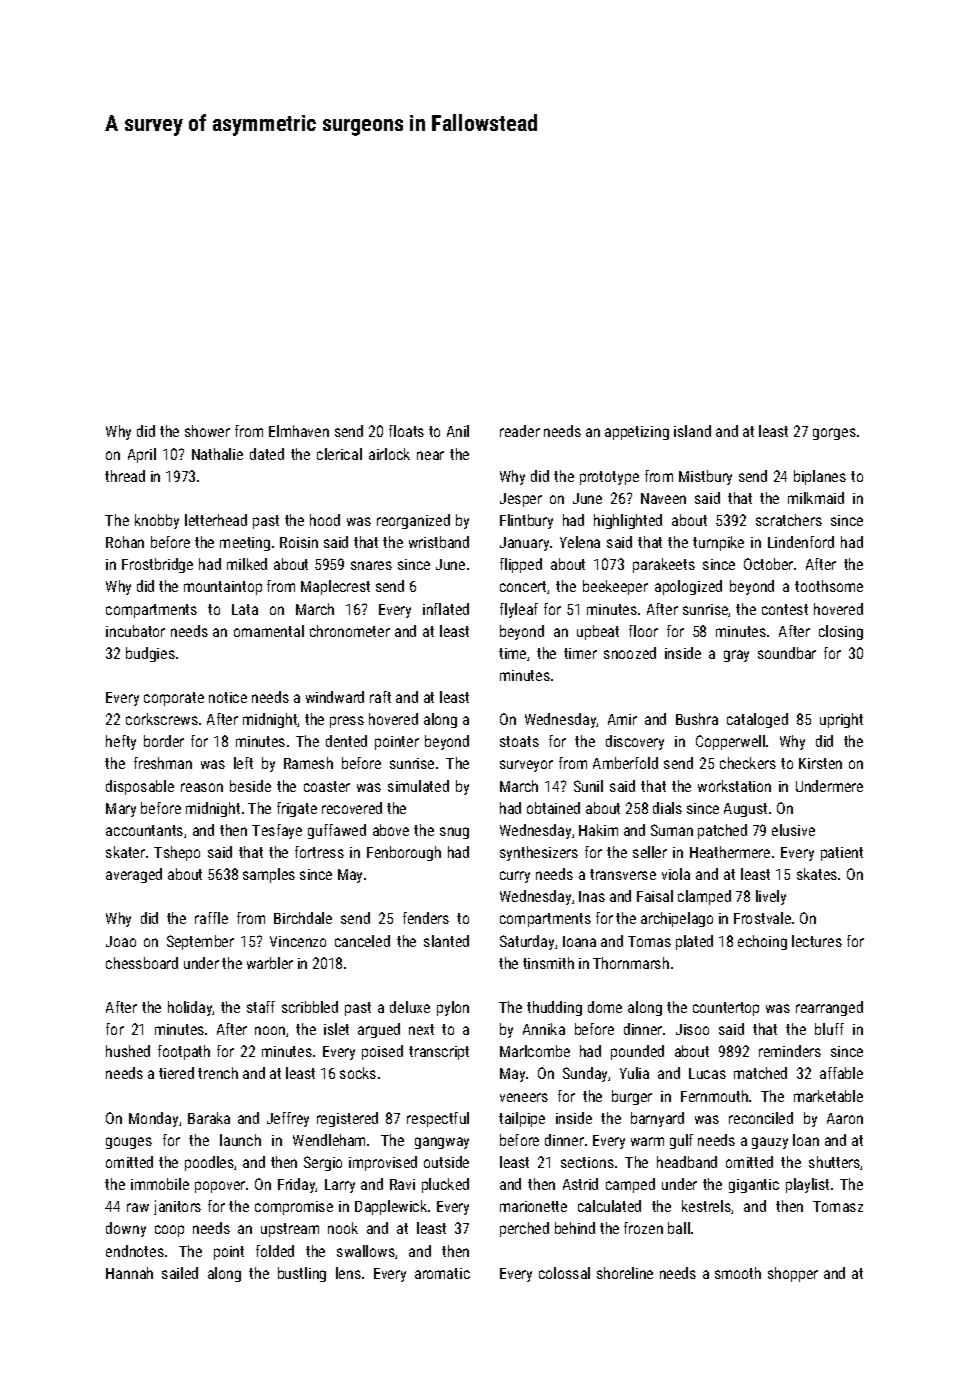 The height and width of the page is (1378, 970). Describe the element at coordinates (637, 433) in the page. I see `appetizing` at that location.
